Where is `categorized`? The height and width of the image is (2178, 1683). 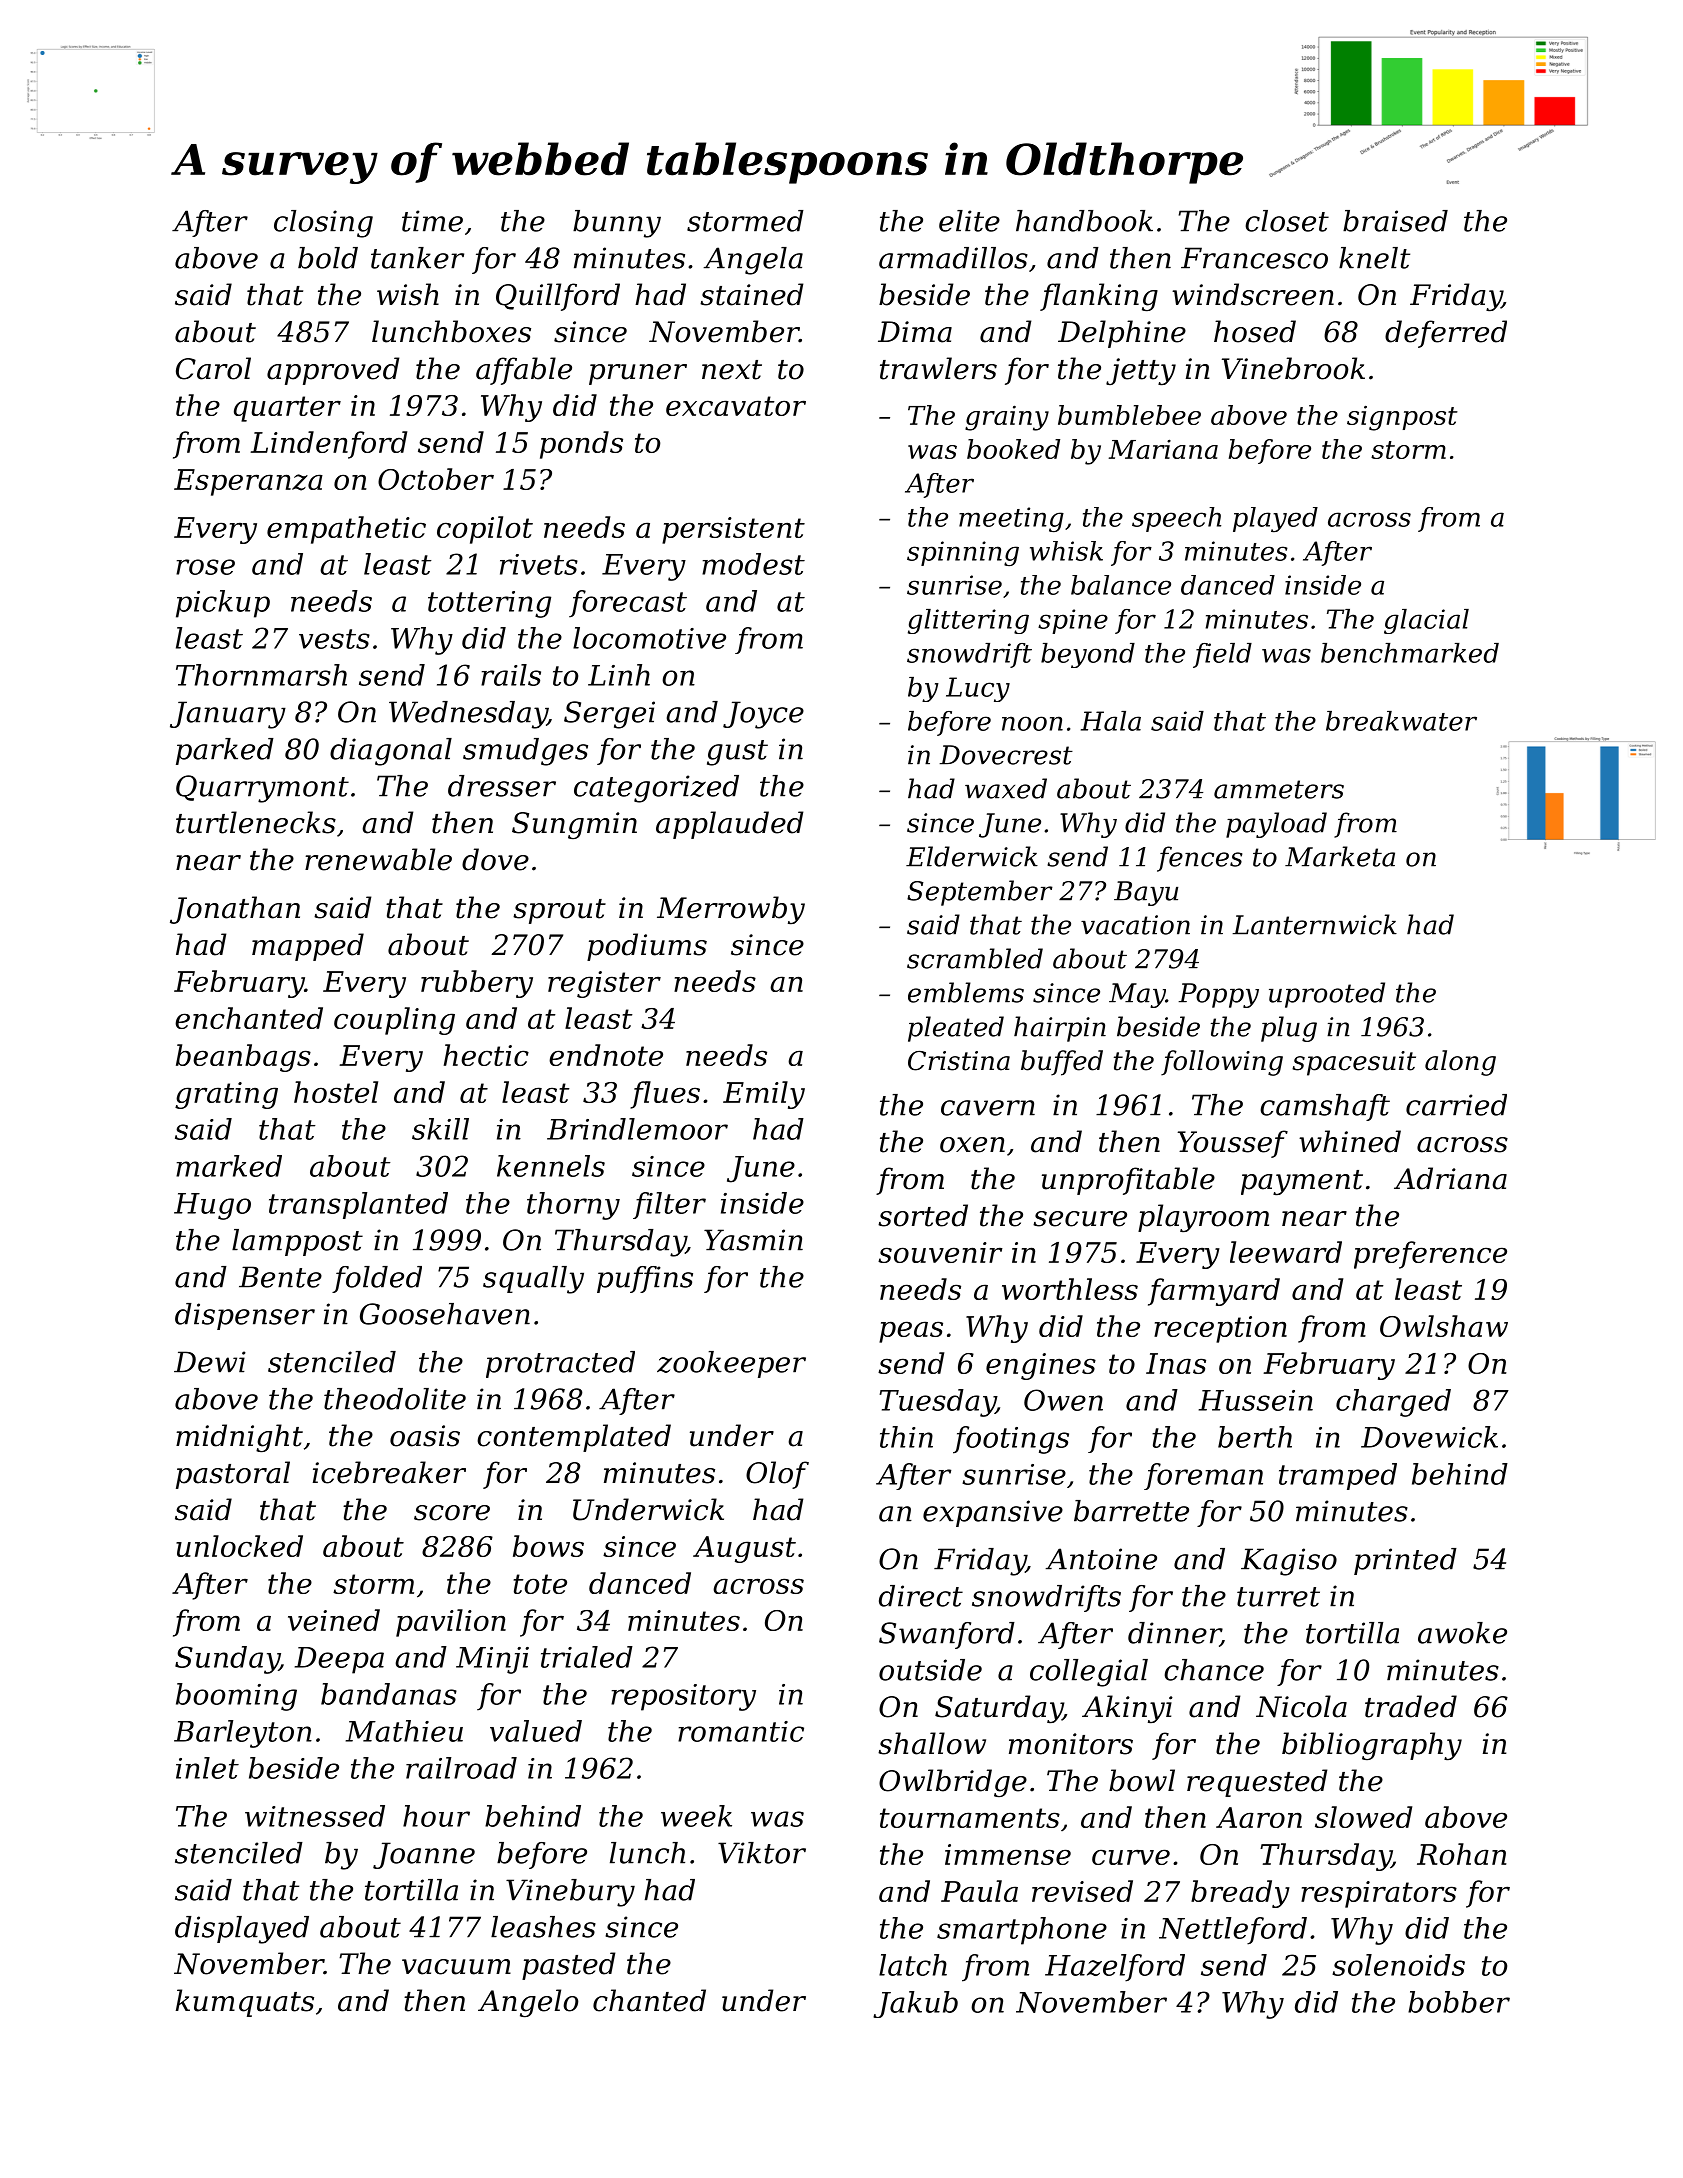
categorized is located at coordinates (656, 789).
